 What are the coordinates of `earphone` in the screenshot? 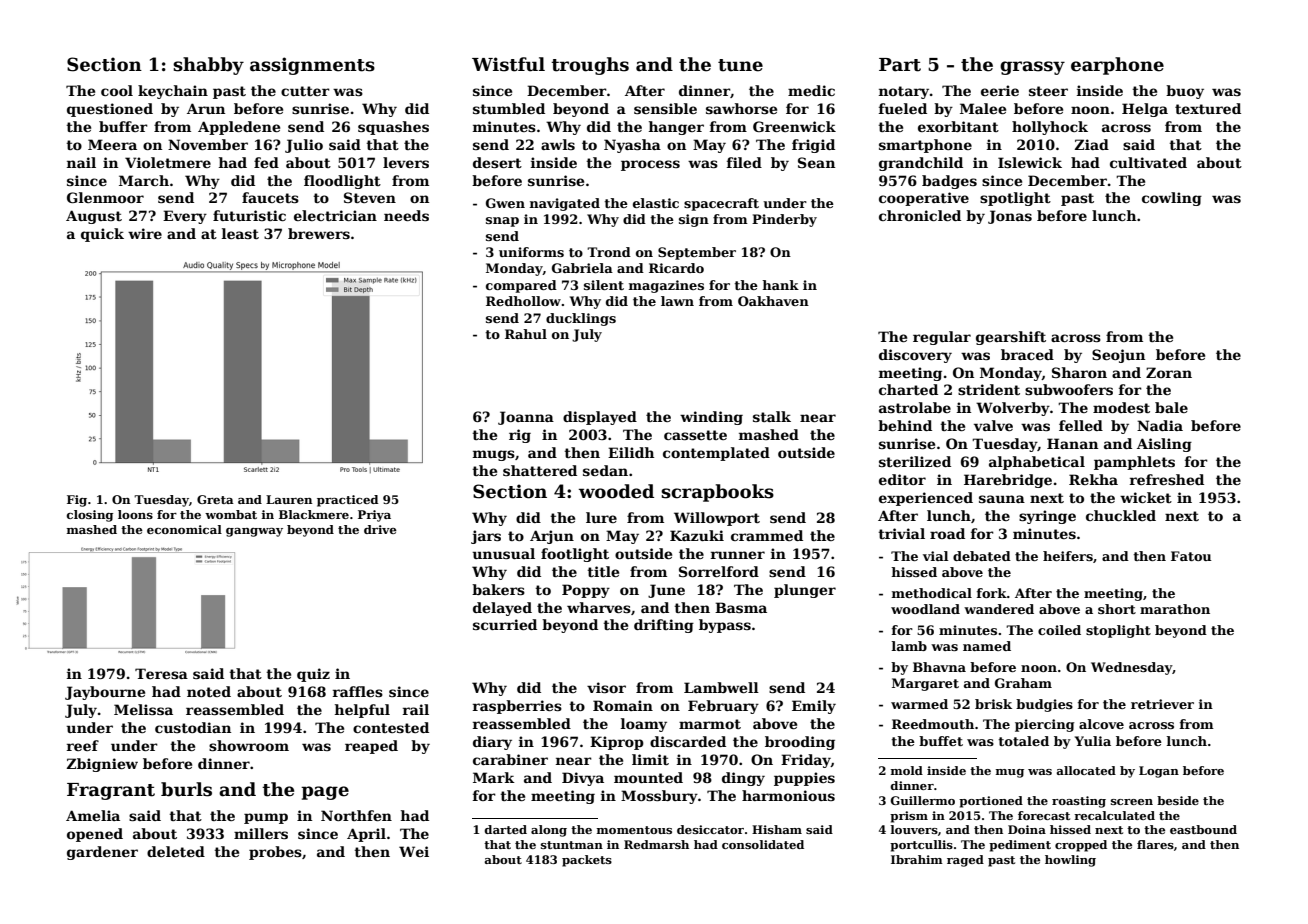 It's located at (1117, 66).
